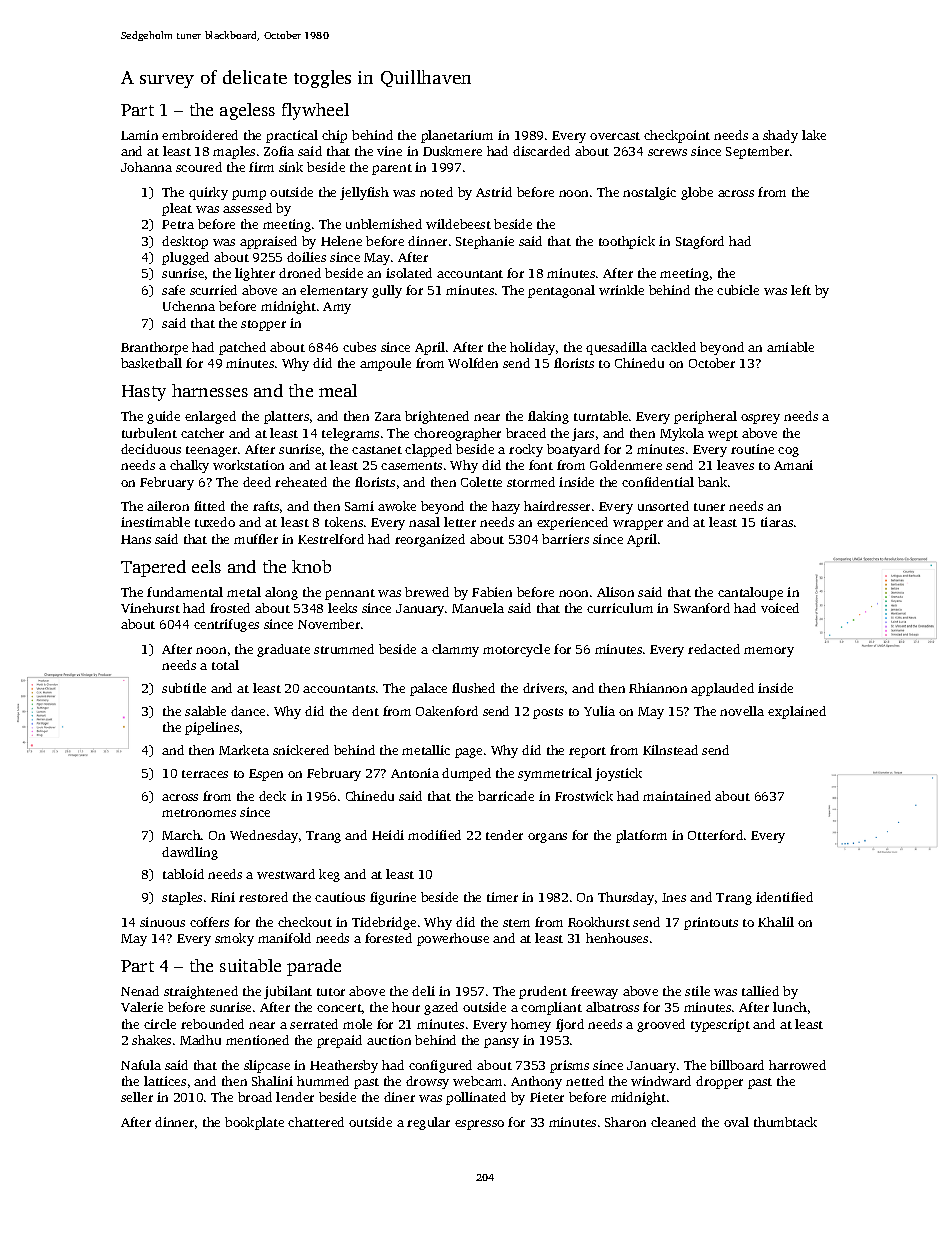 This document has width=952, height=1233. Describe the element at coordinates (797, 712) in the document. I see `explained` at that location.
